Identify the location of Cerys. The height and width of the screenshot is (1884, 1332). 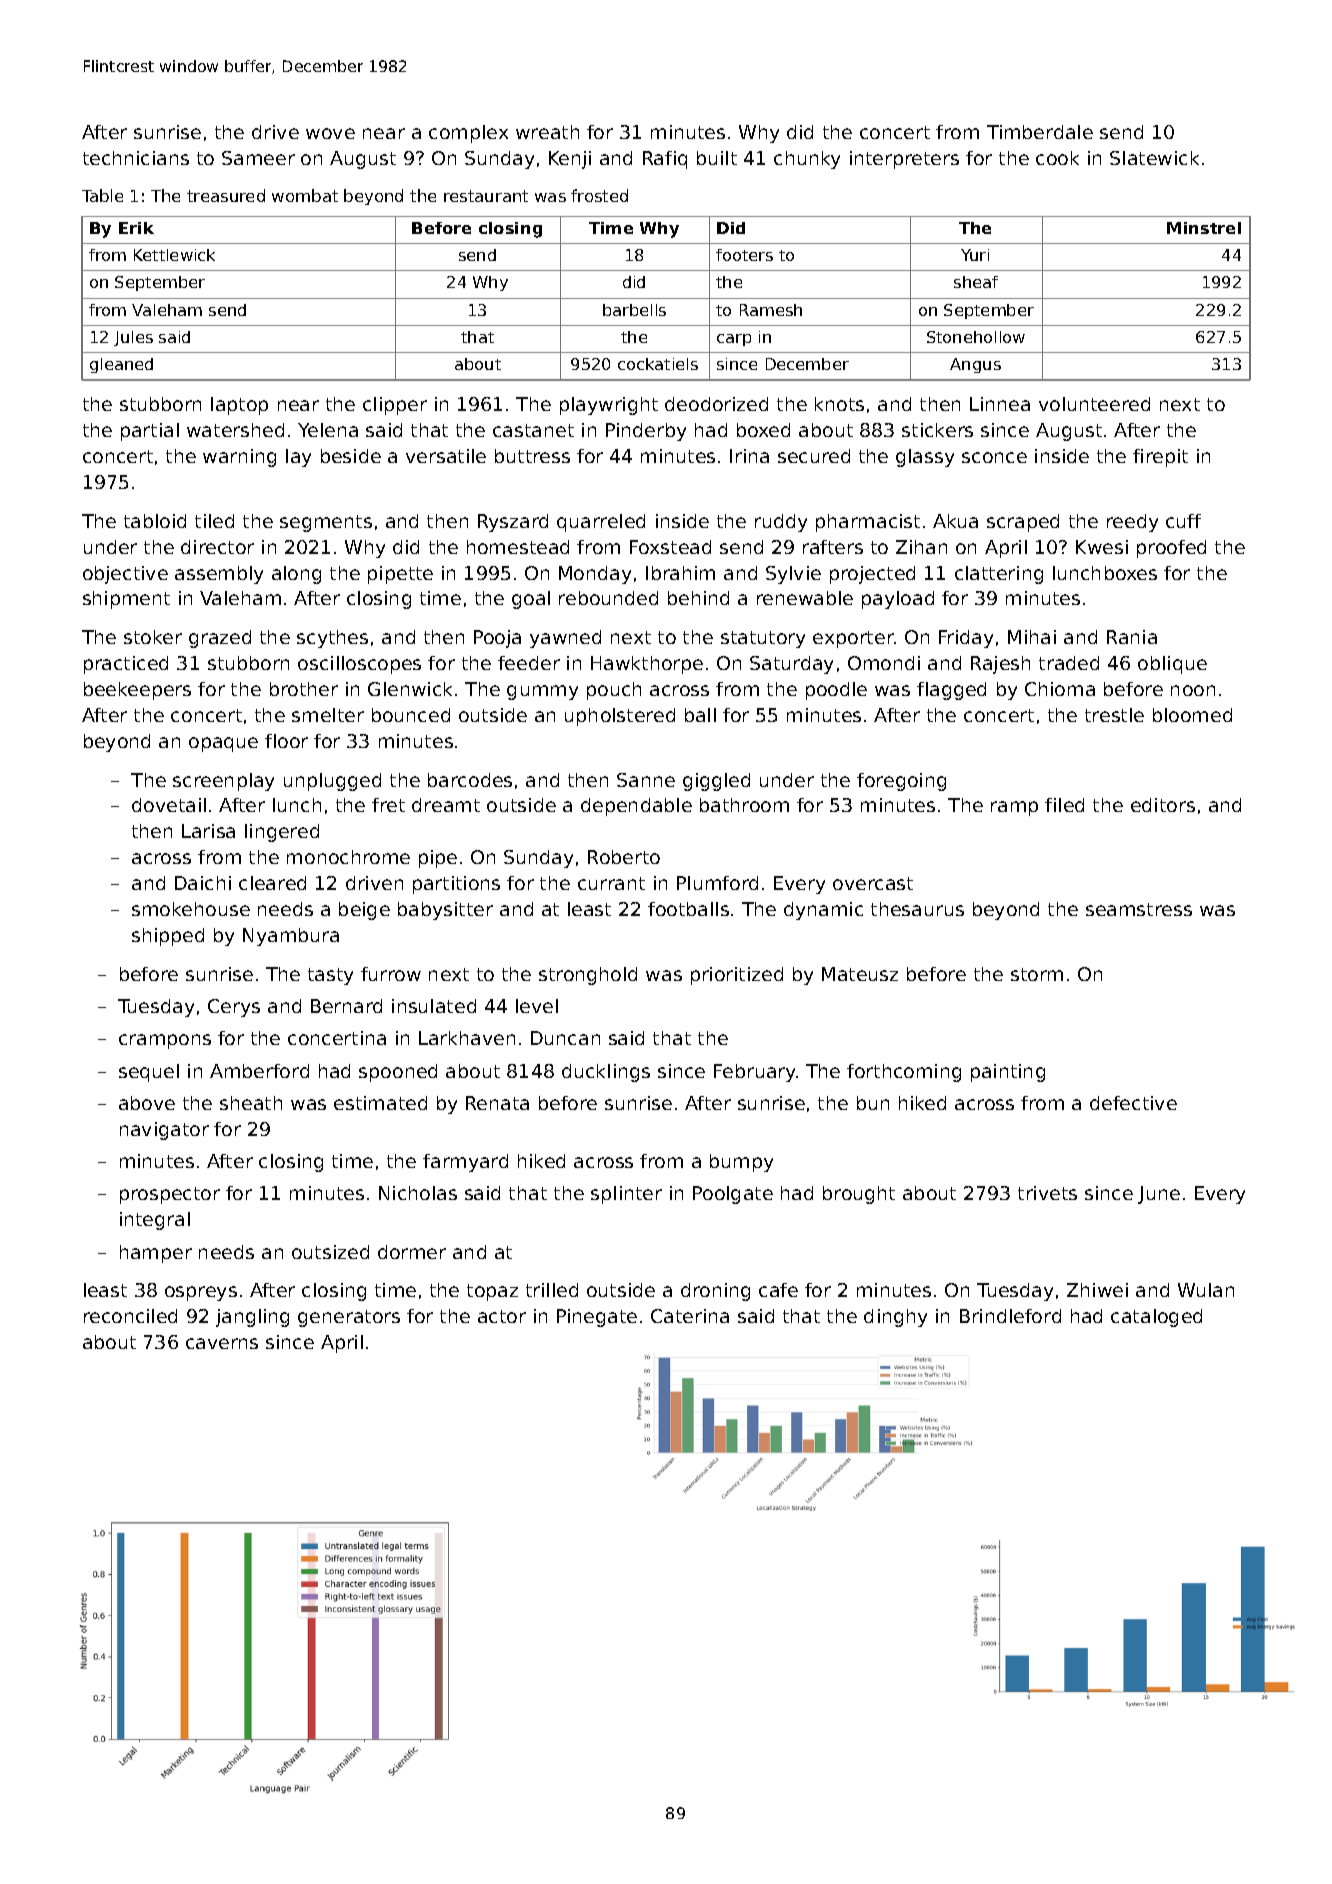
(234, 1008).
